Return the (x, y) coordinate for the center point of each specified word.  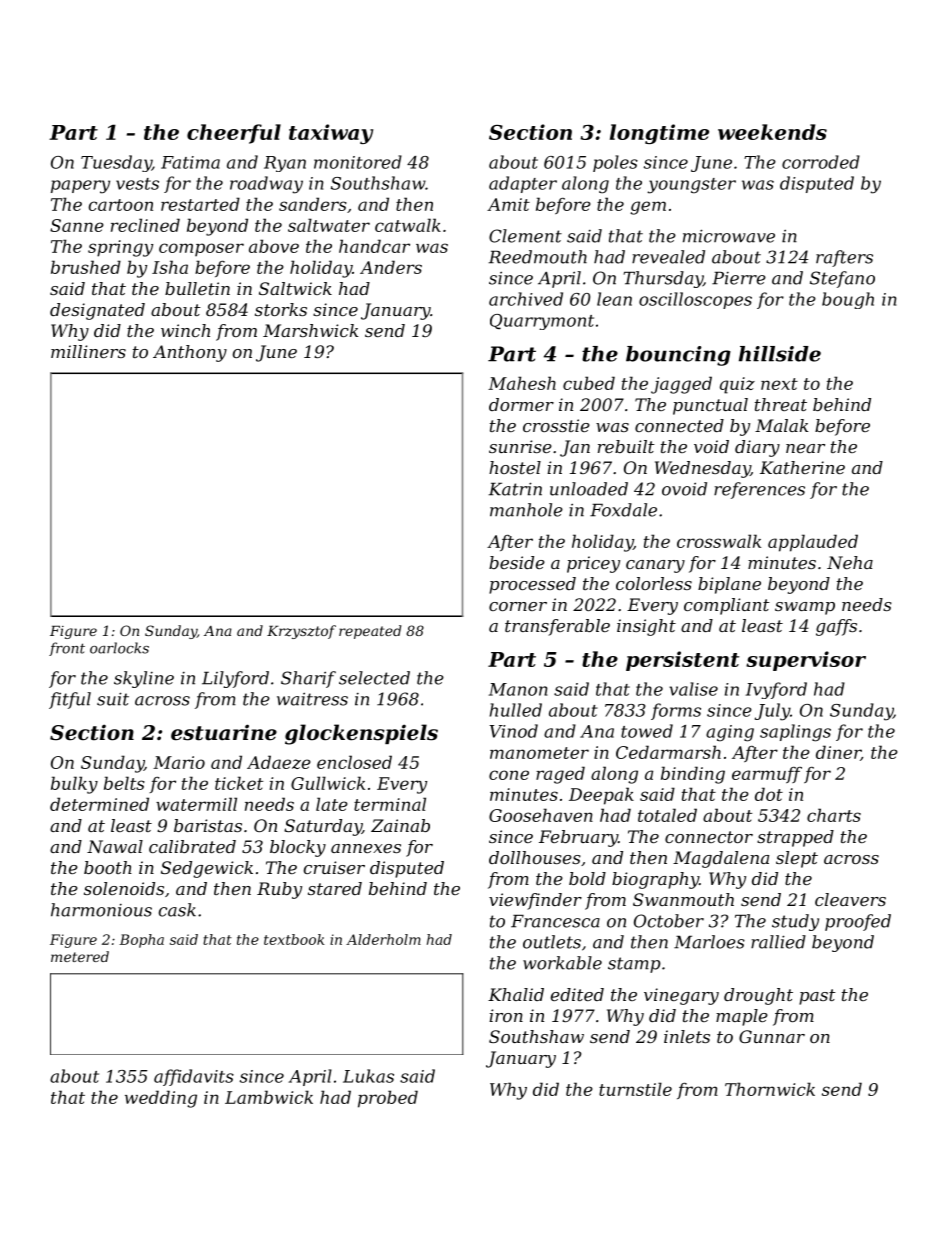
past (817, 997)
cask (177, 910)
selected (374, 678)
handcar (374, 246)
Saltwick (295, 288)
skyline (144, 679)
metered (80, 956)
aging (730, 733)
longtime (659, 134)
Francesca (555, 921)
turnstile (635, 1089)
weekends (772, 132)
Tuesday (116, 163)
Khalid (516, 994)
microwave (729, 236)
